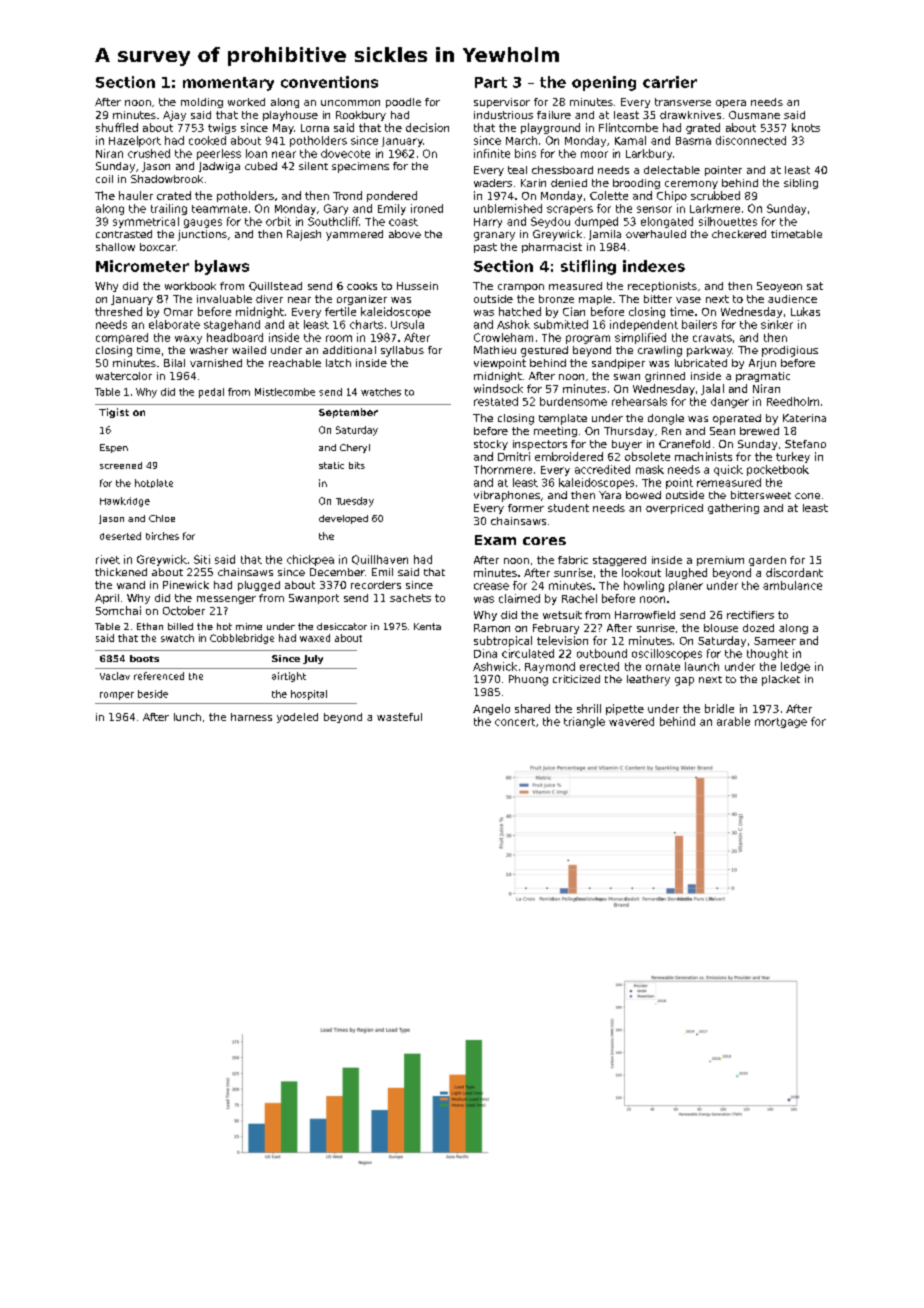 This screenshot has height=1308, width=924. I want to click on Arjun, so click(762, 364).
